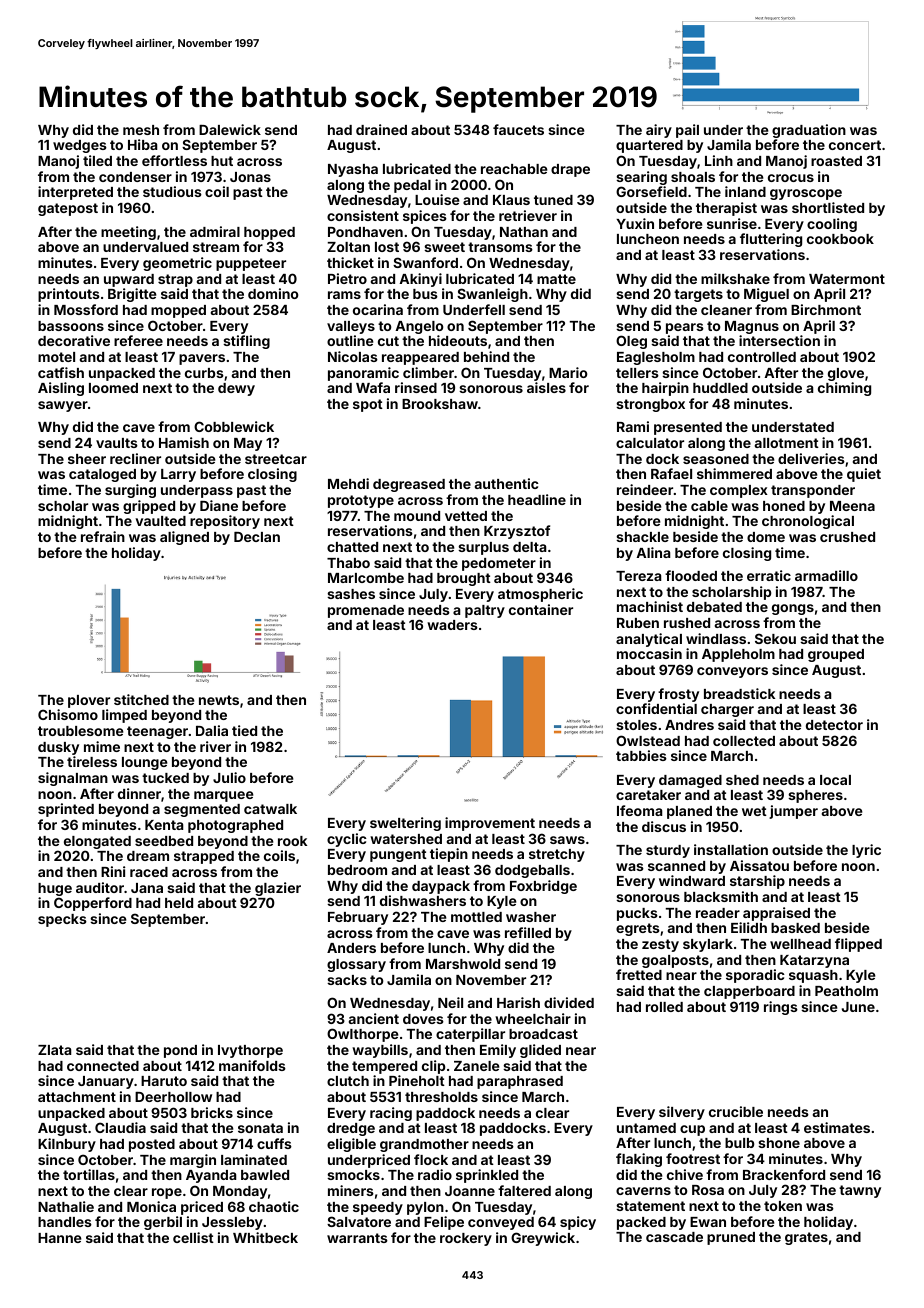 This image has width=924, height=1308. Describe the element at coordinates (642, 537) in the image. I see `shackle` at that location.
